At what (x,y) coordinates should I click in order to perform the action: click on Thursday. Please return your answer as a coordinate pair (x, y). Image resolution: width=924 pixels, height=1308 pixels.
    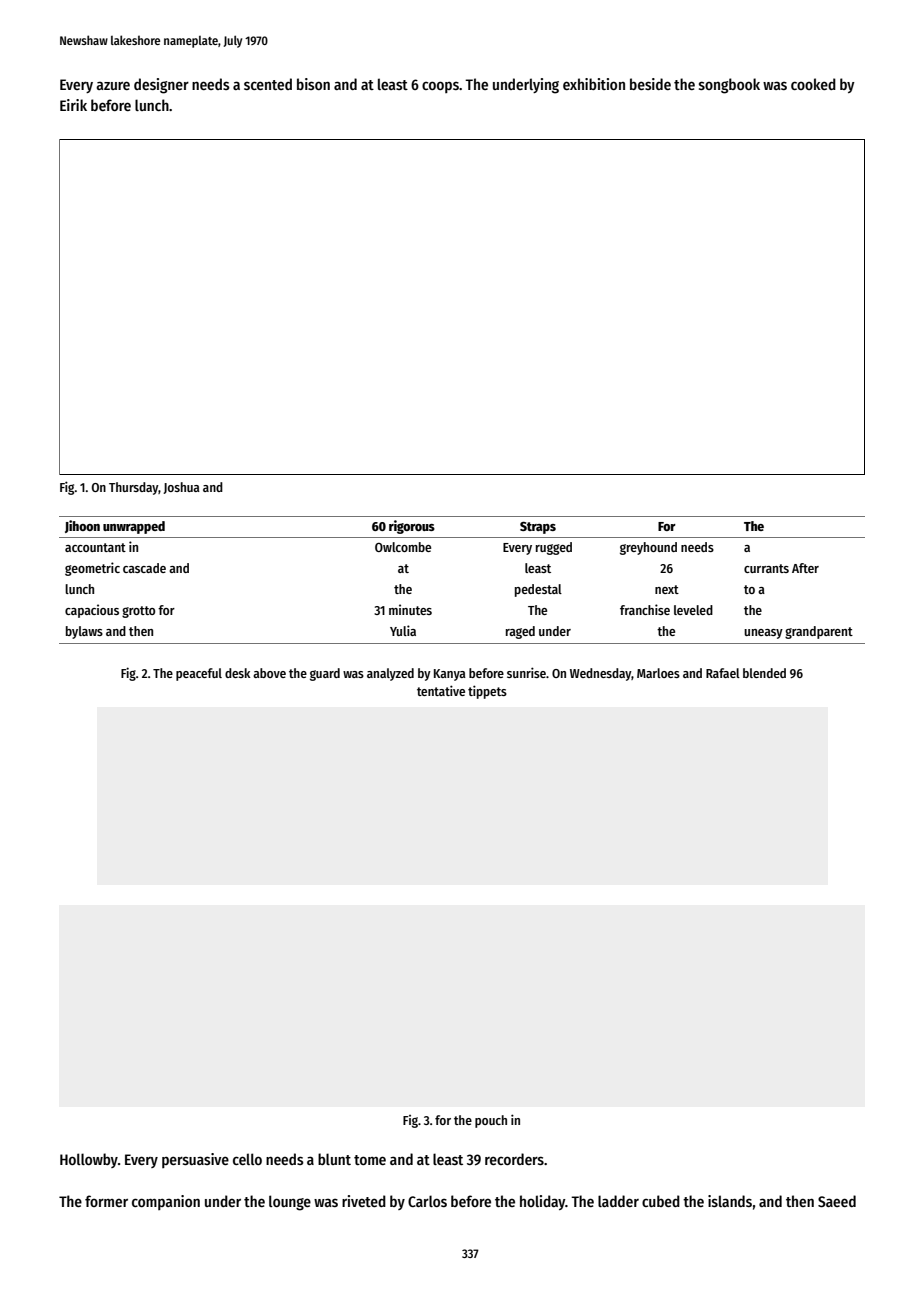
    Looking at the image, I should click on (133, 488).
